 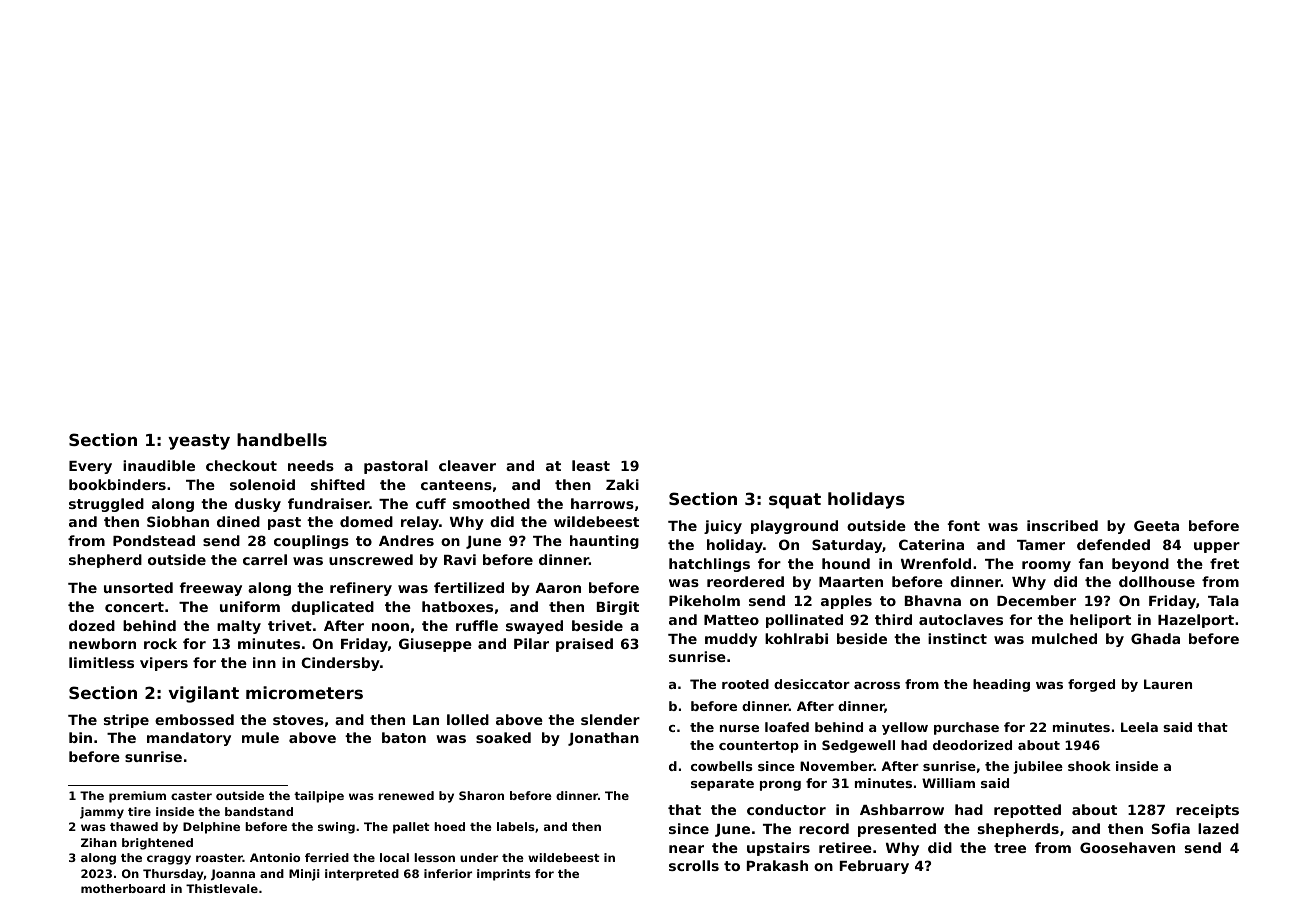 I want to click on tree, so click(x=1010, y=848).
